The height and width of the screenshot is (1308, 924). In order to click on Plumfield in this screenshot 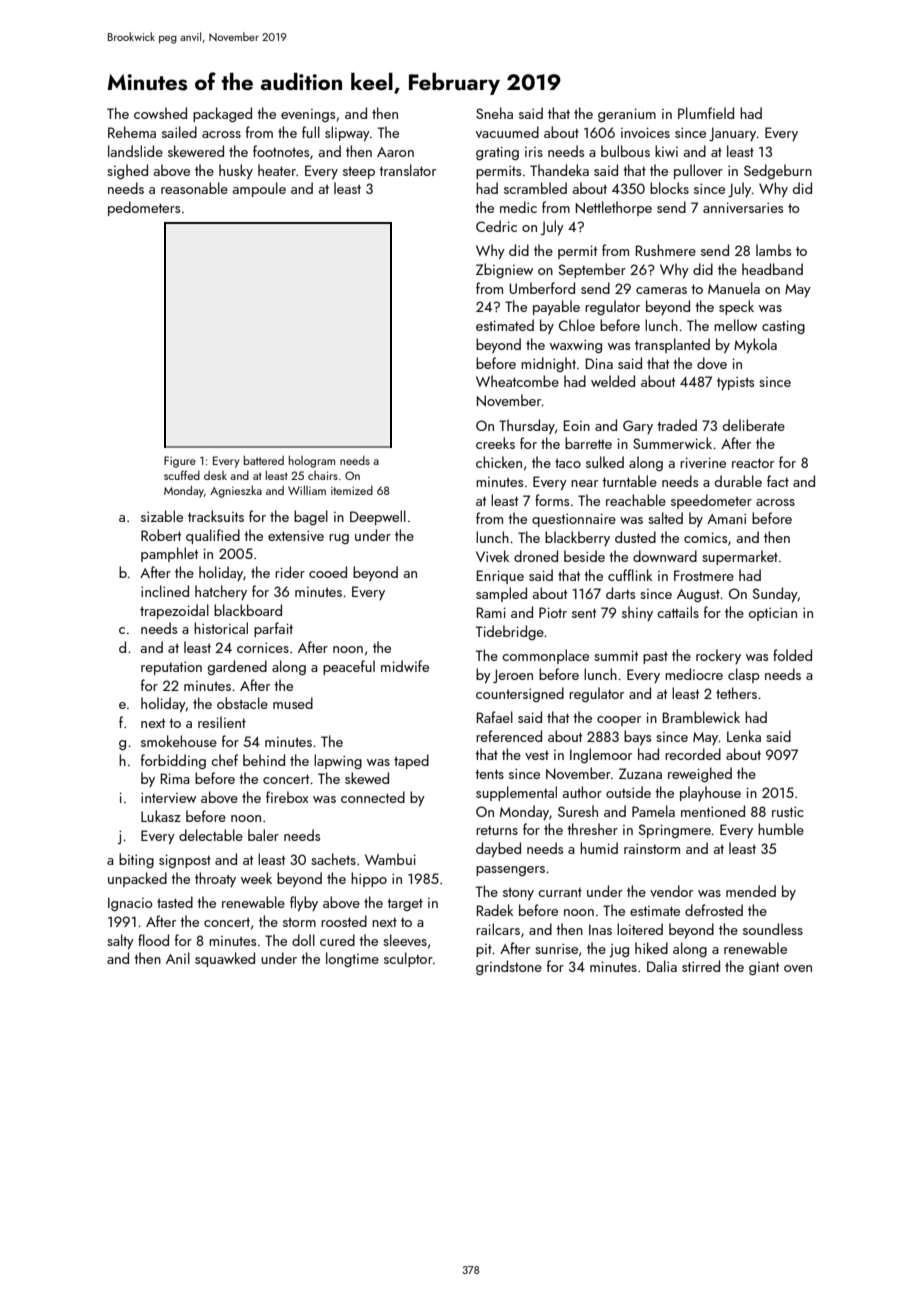, I will do `click(706, 113)`.
